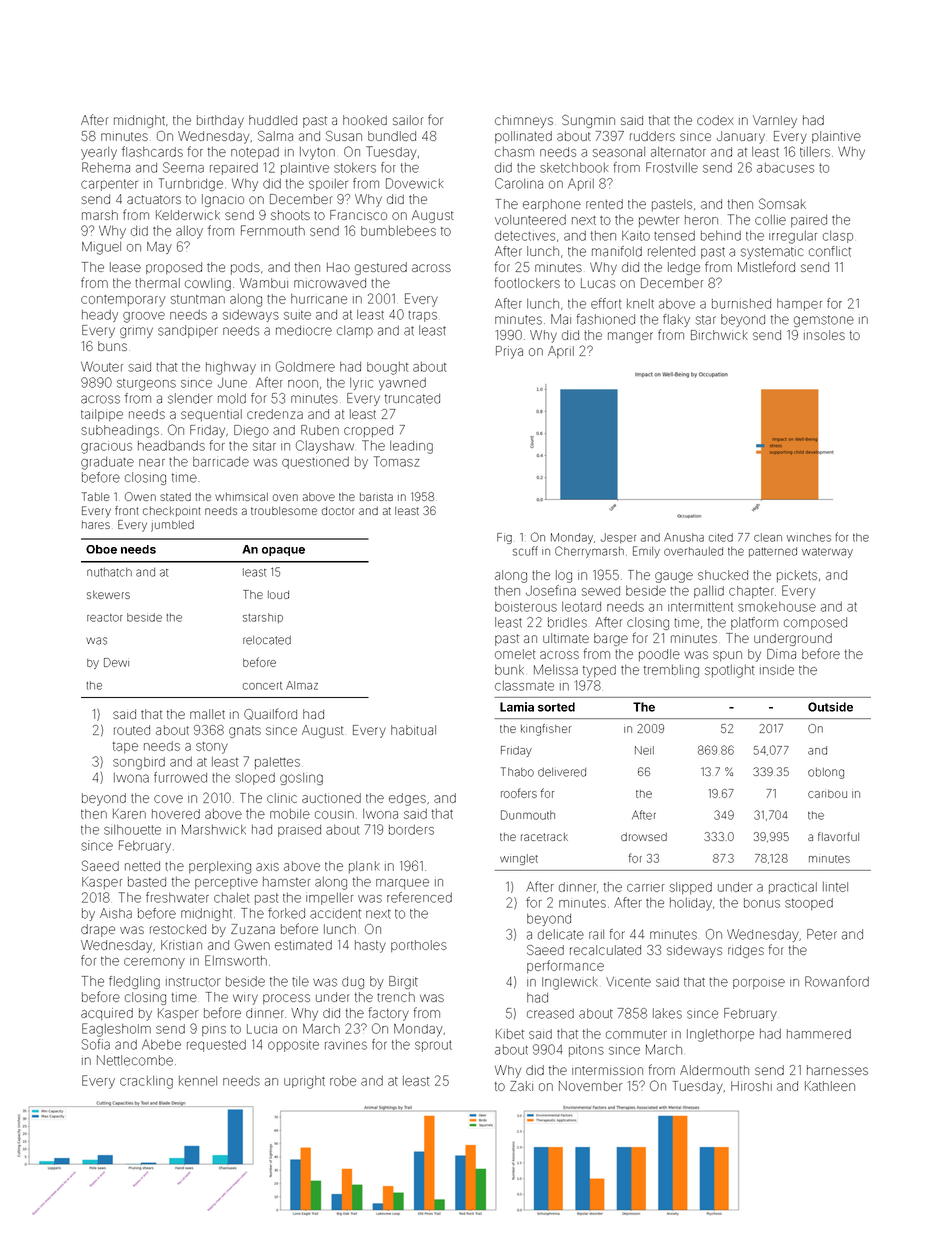 This screenshot has height=1233, width=952. Describe the element at coordinates (719, 335) in the screenshot. I see `Birchwick` at that location.
